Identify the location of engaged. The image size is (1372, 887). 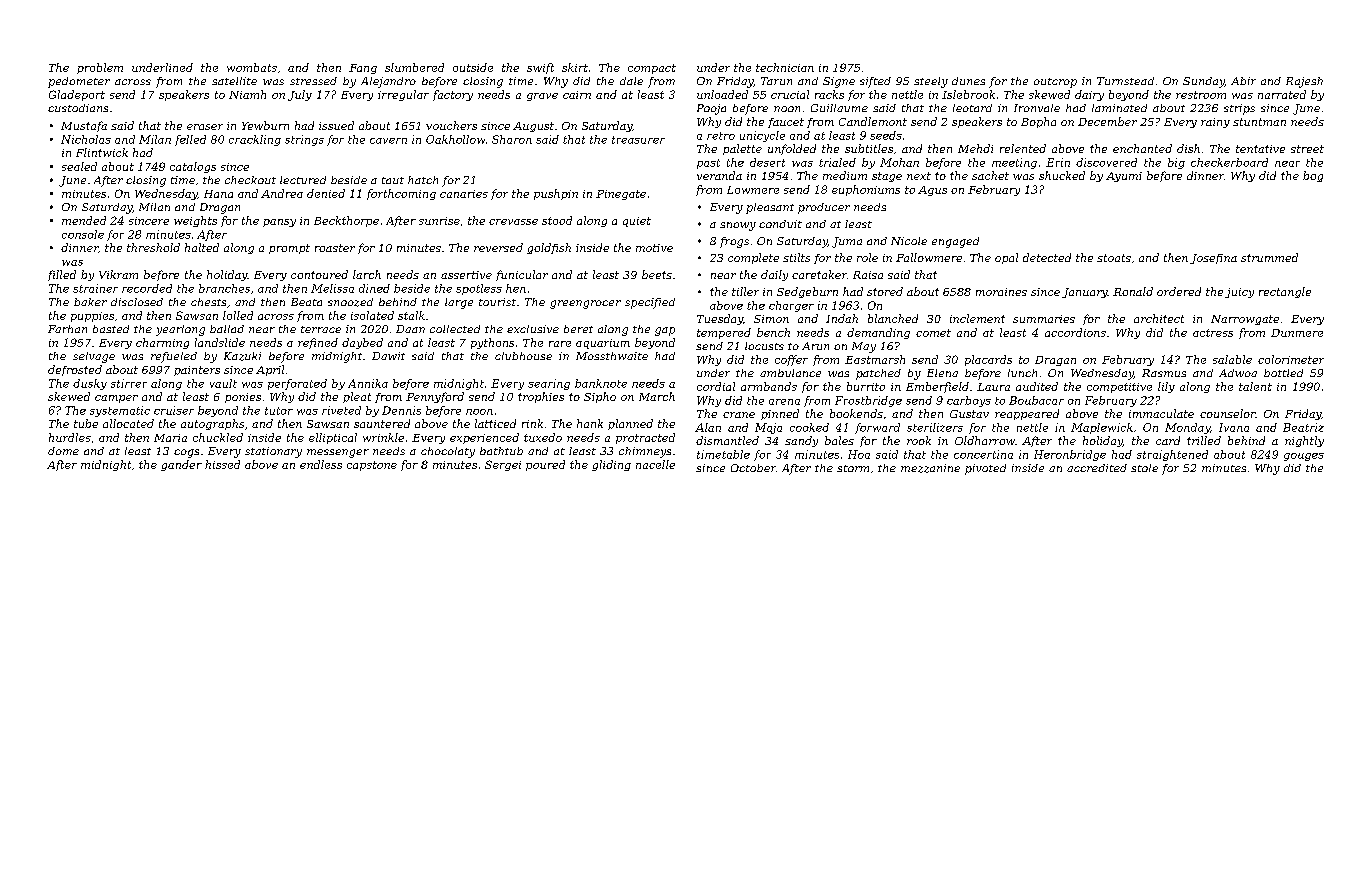
(955, 242).
